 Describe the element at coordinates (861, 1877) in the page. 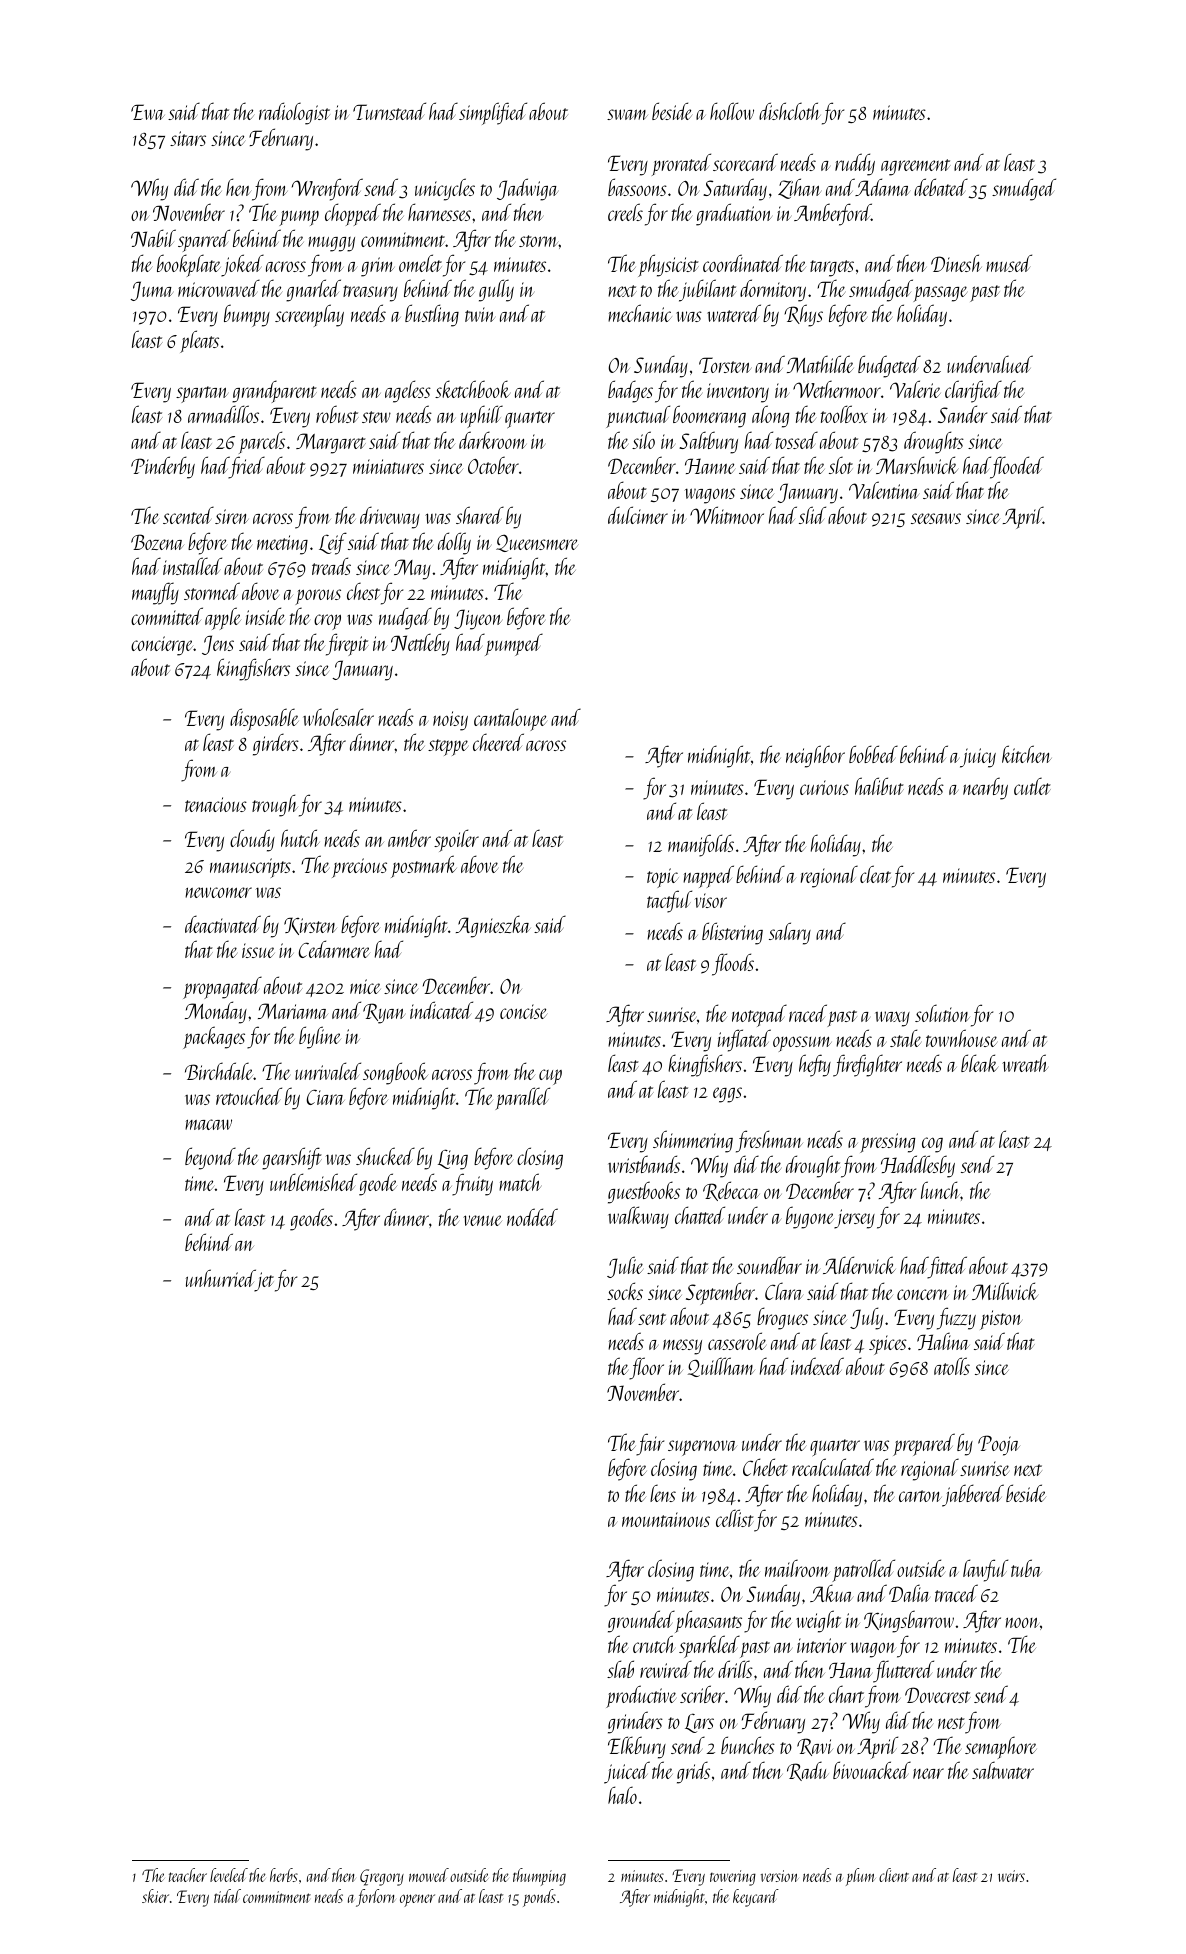

I see `plum` at that location.
